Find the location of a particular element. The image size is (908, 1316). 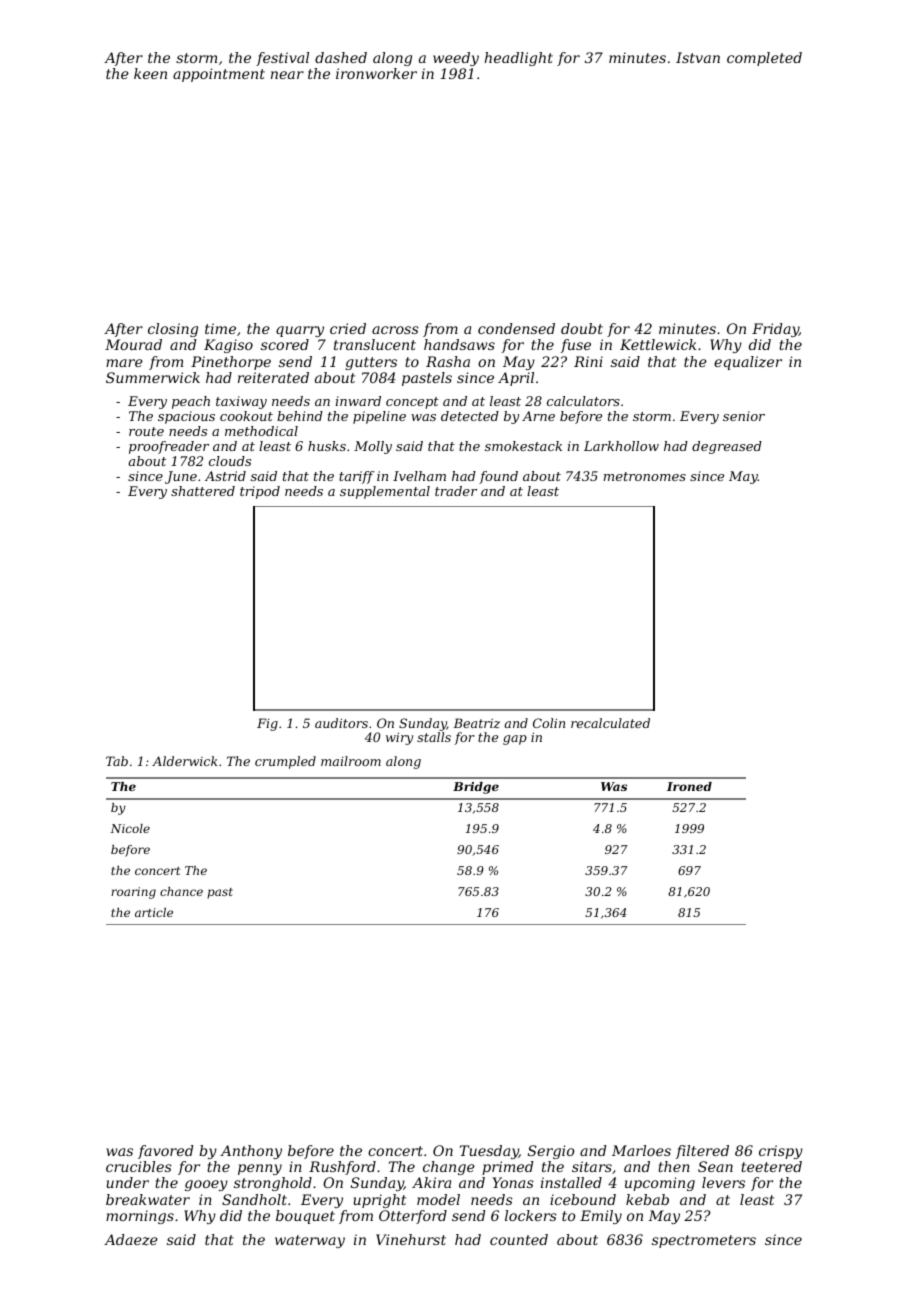

across is located at coordinates (395, 330).
